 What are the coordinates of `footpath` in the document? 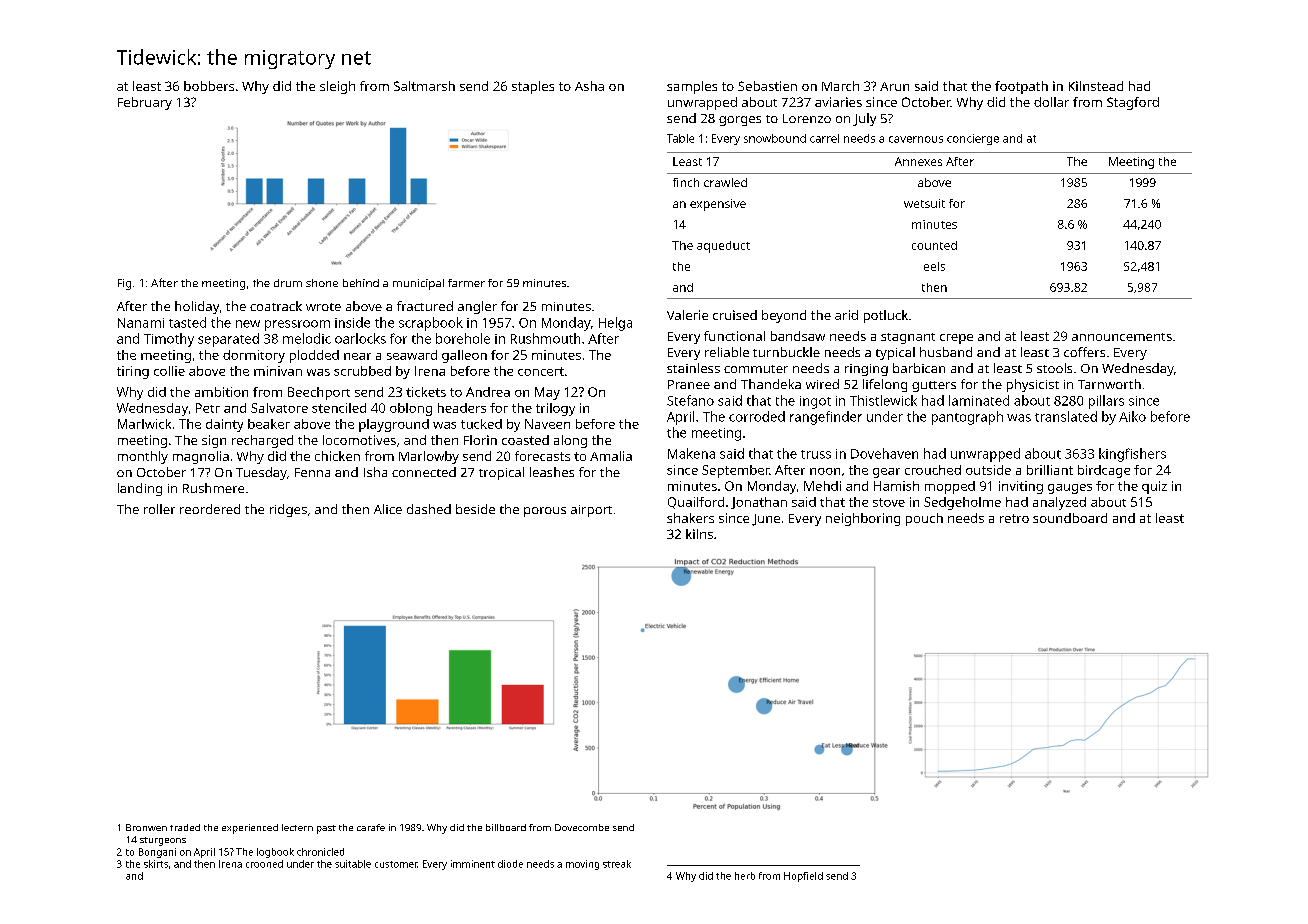 It's located at (1021, 87).
